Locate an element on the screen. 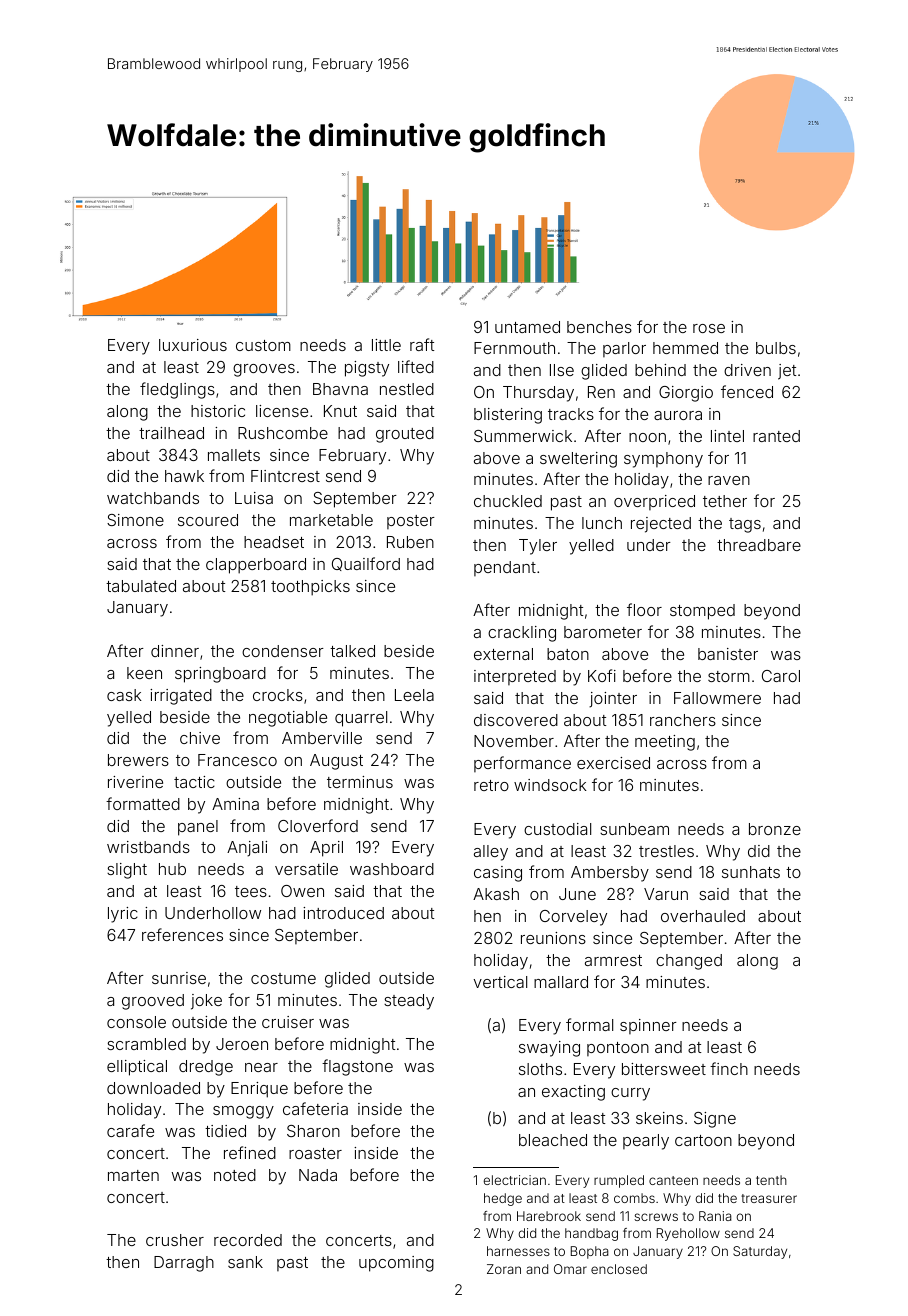 This screenshot has width=908, height=1316. Akash is located at coordinates (496, 894).
